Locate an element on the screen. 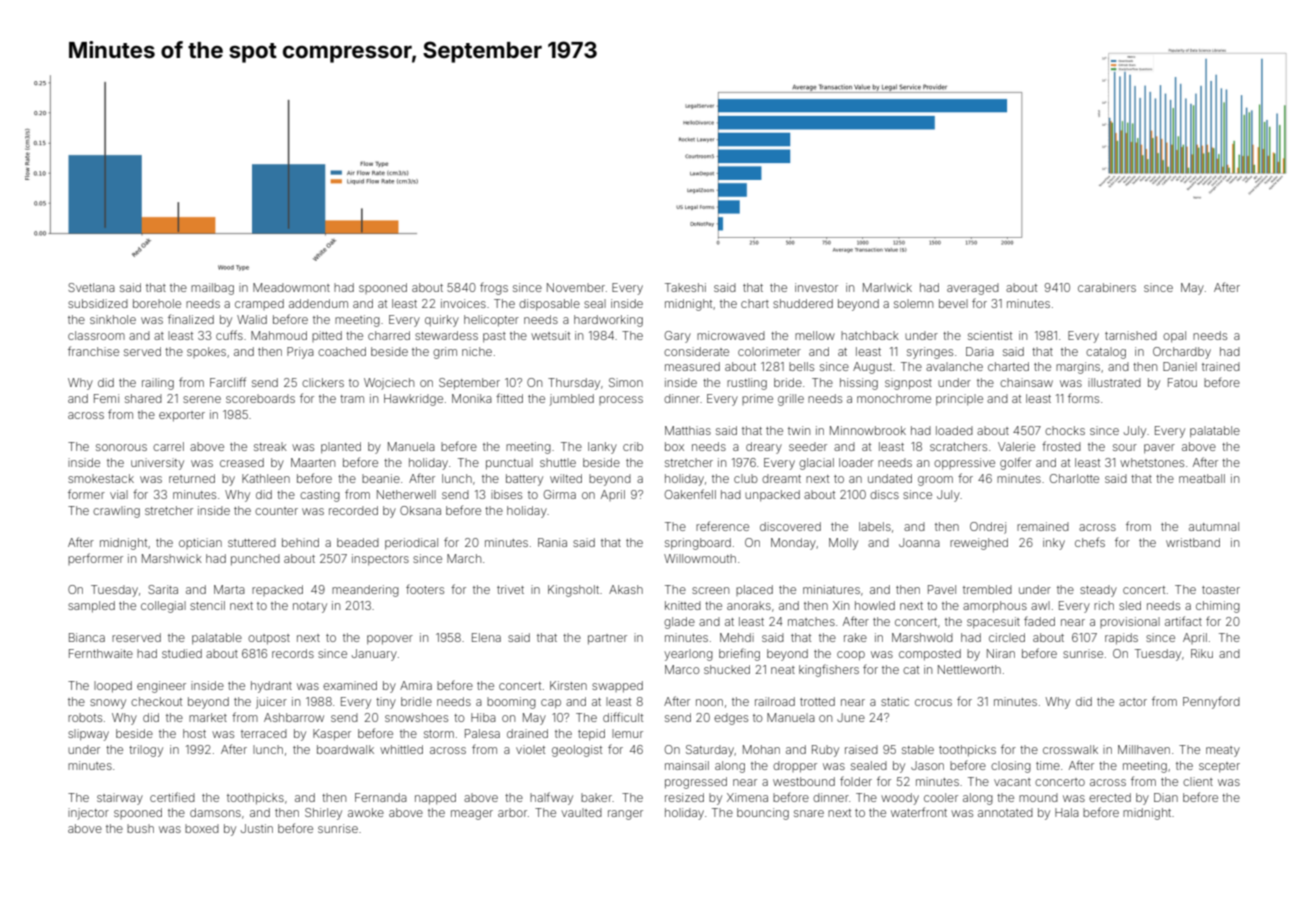 This screenshot has height=924, width=1308. waterfront is located at coordinates (919, 812).
